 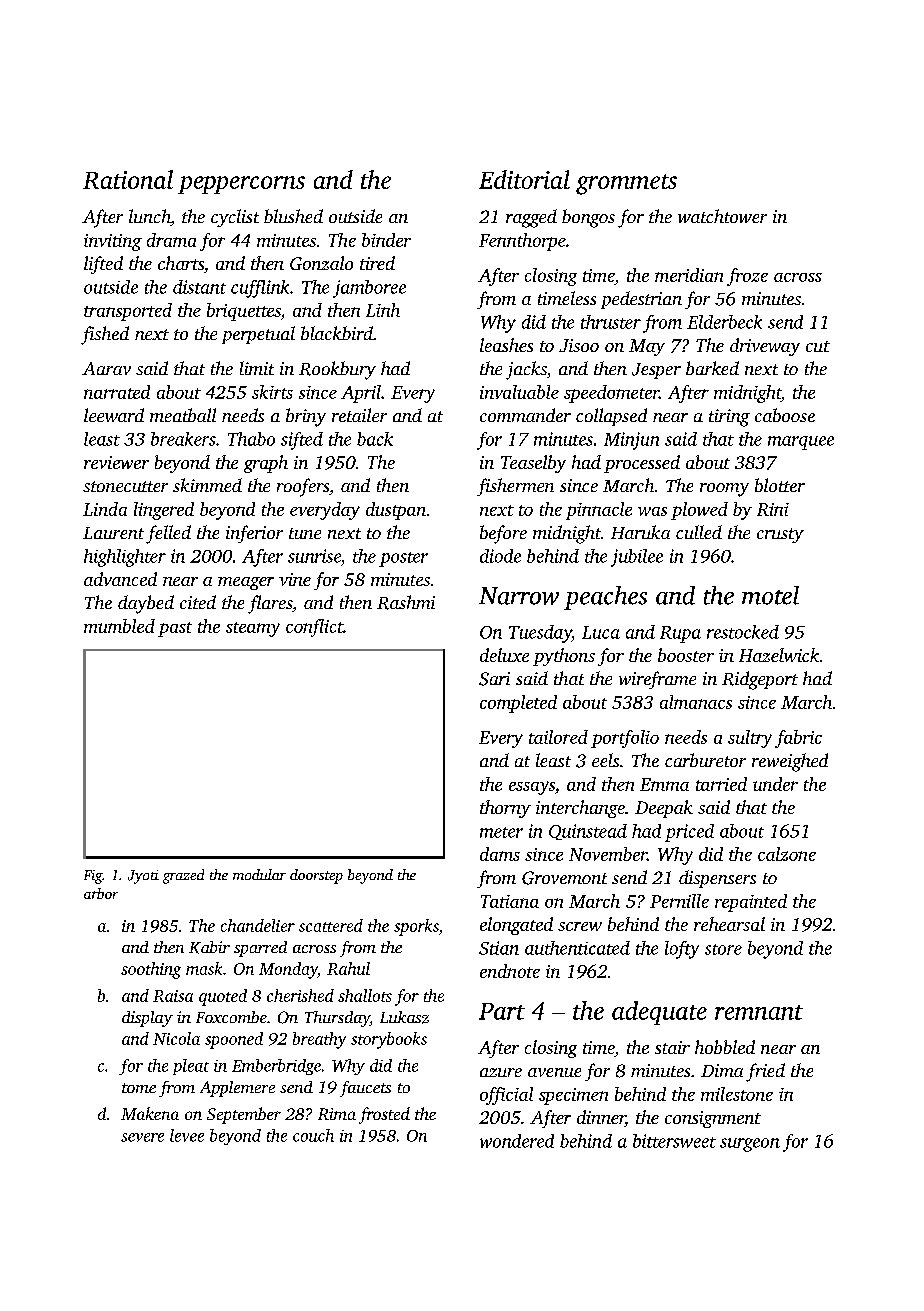 I want to click on Part, so click(x=502, y=1011).
